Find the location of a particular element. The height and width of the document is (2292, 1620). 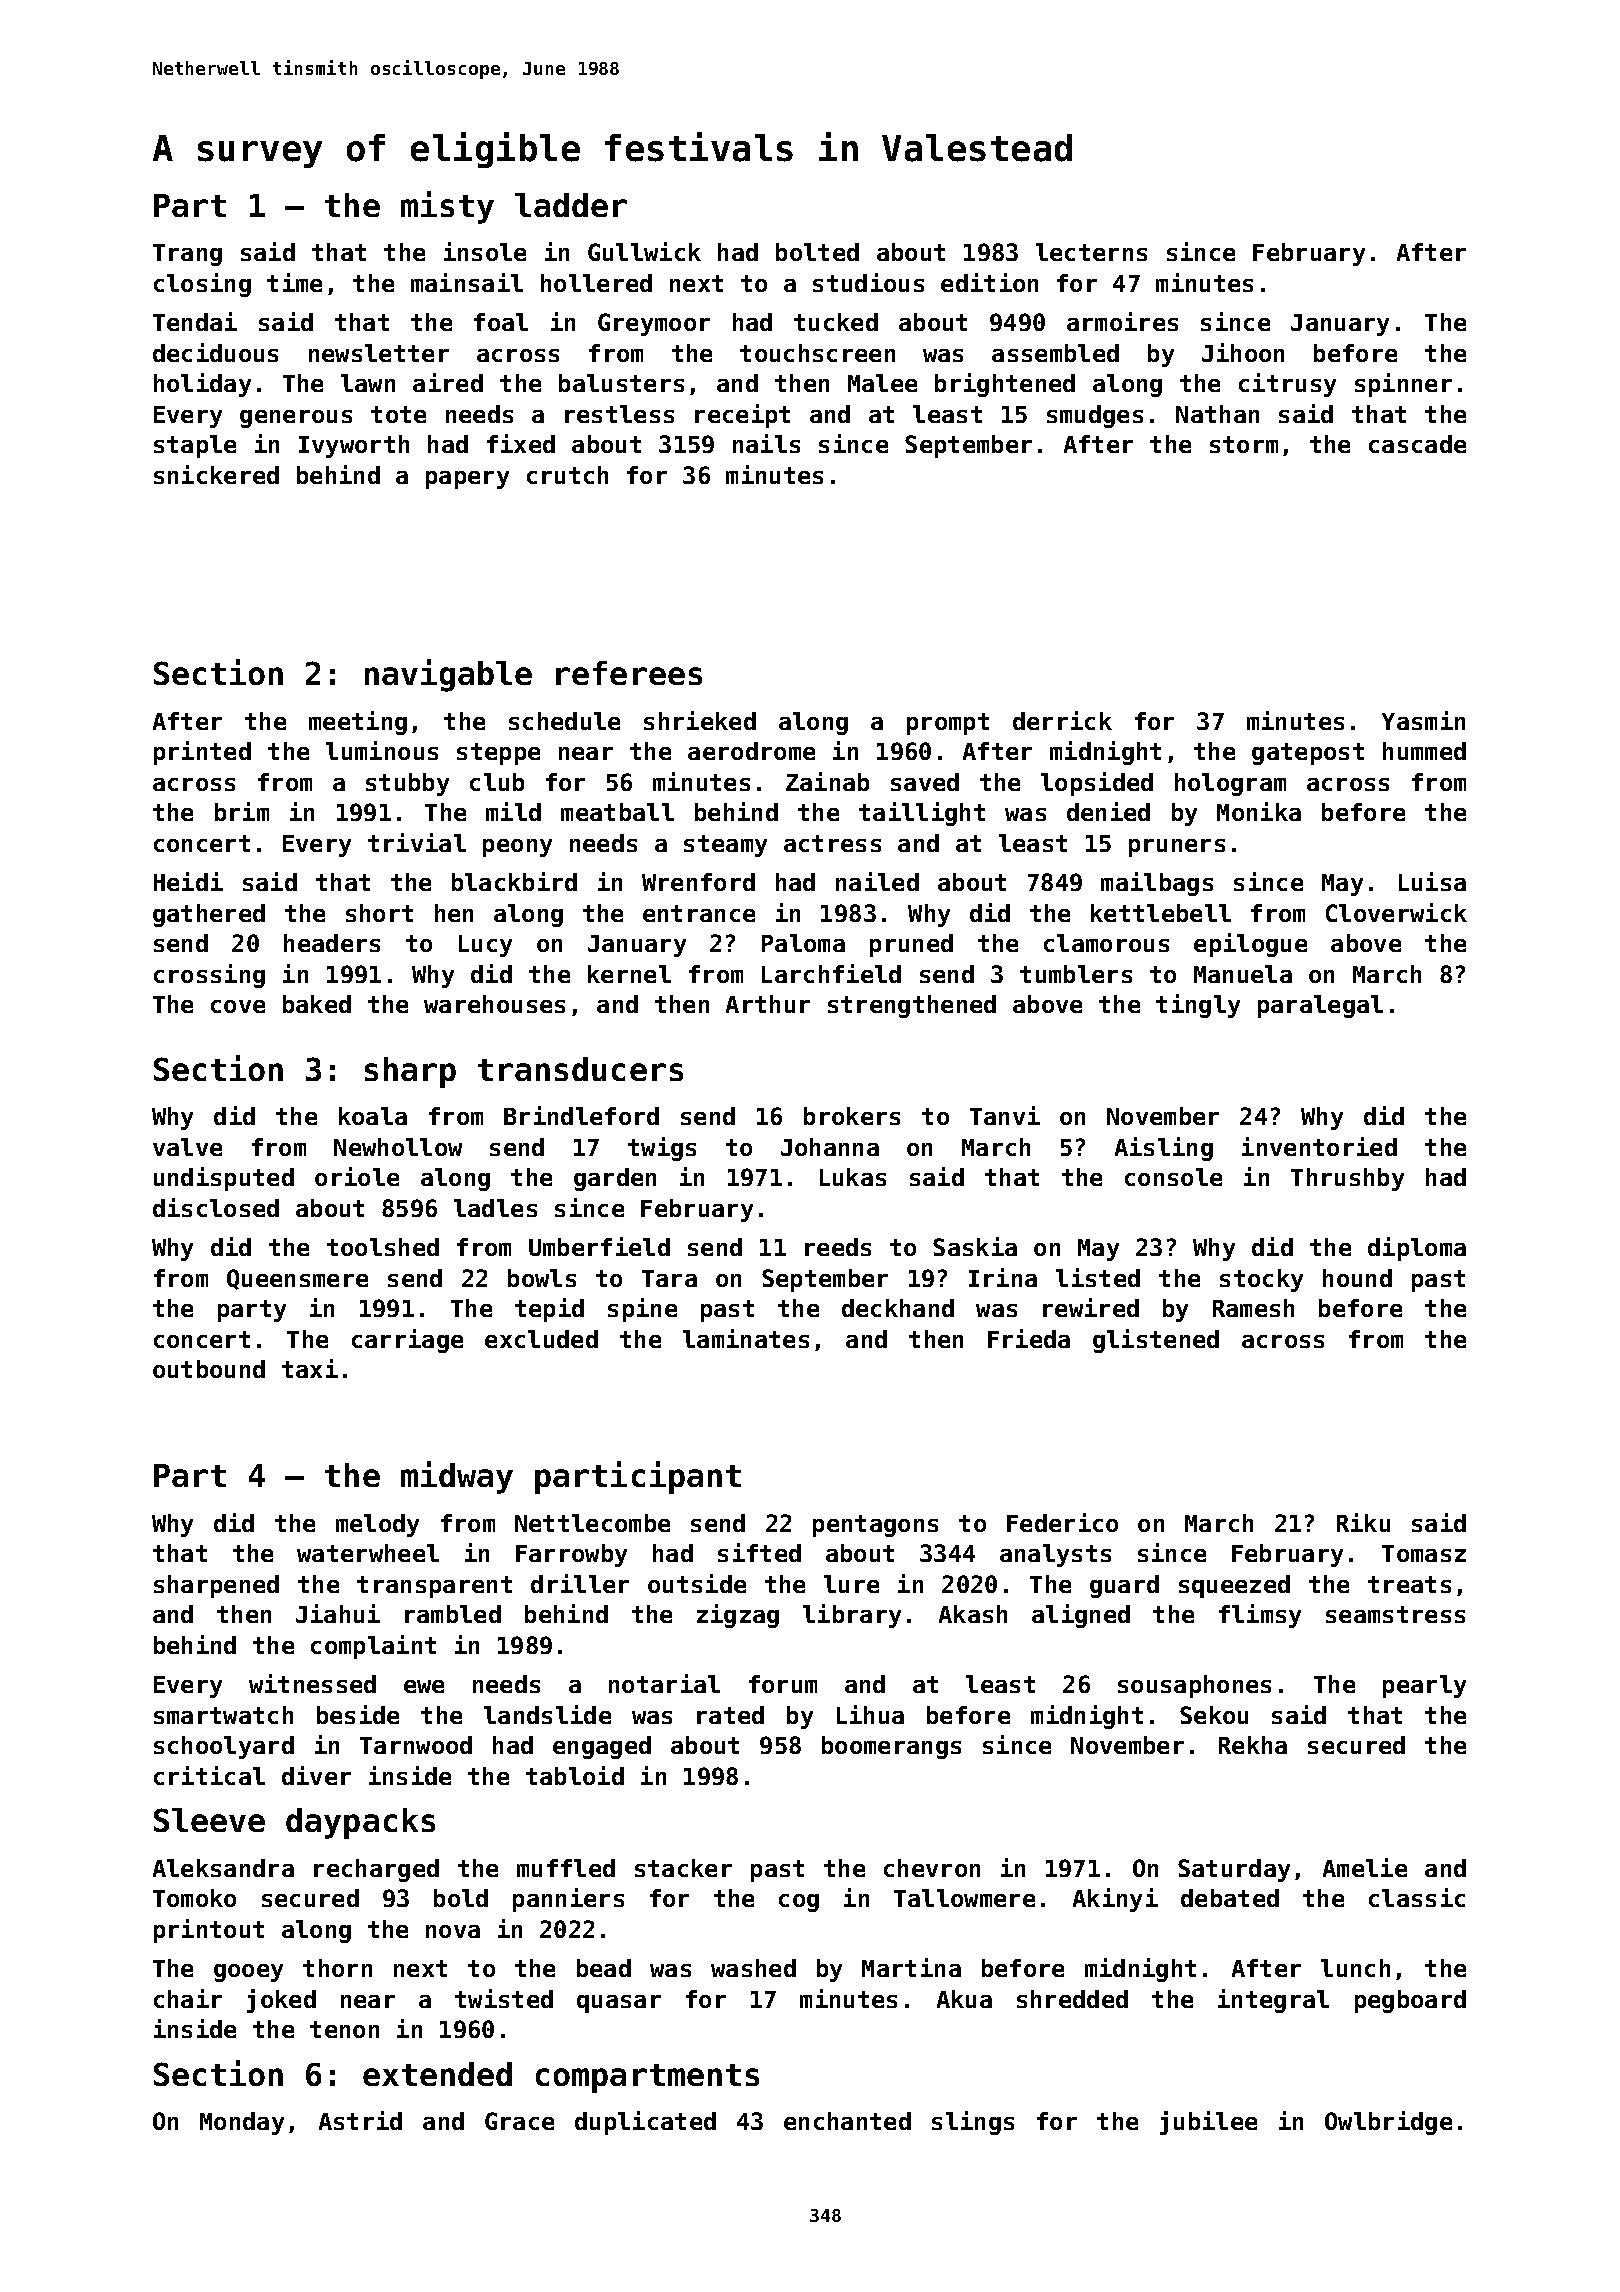

spine is located at coordinates (642, 1310).
